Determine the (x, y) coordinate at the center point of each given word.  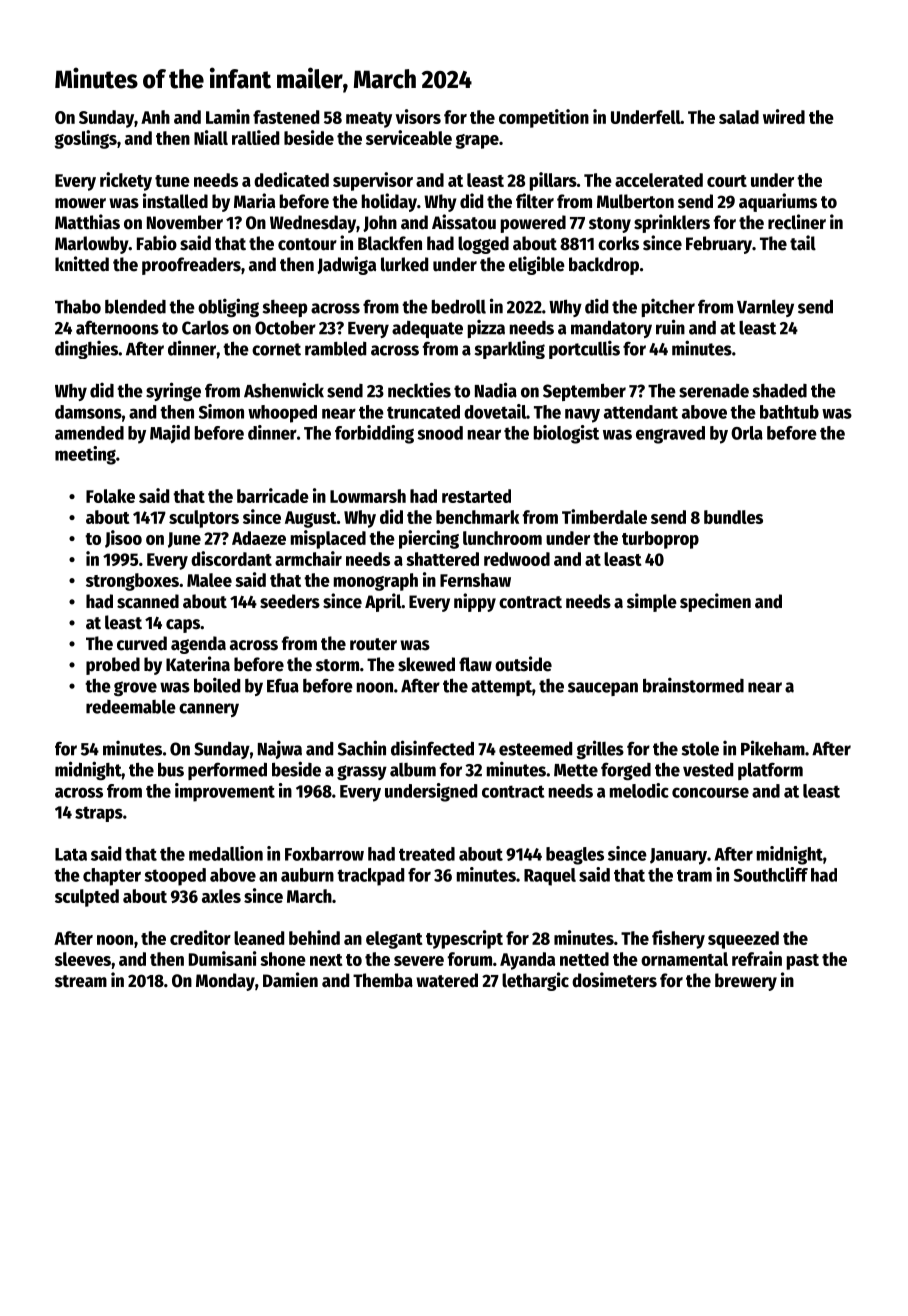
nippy (475, 602)
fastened (286, 117)
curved (142, 643)
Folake (110, 496)
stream (81, 981)
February (719, 245)
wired (784, 116)
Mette (576, 770)
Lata (71, 854)
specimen (715, 602)
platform (770, 771)
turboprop (660, 540)
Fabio (157, 243)
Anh (155, 117)
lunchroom (502, 538)
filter (535, 201)
